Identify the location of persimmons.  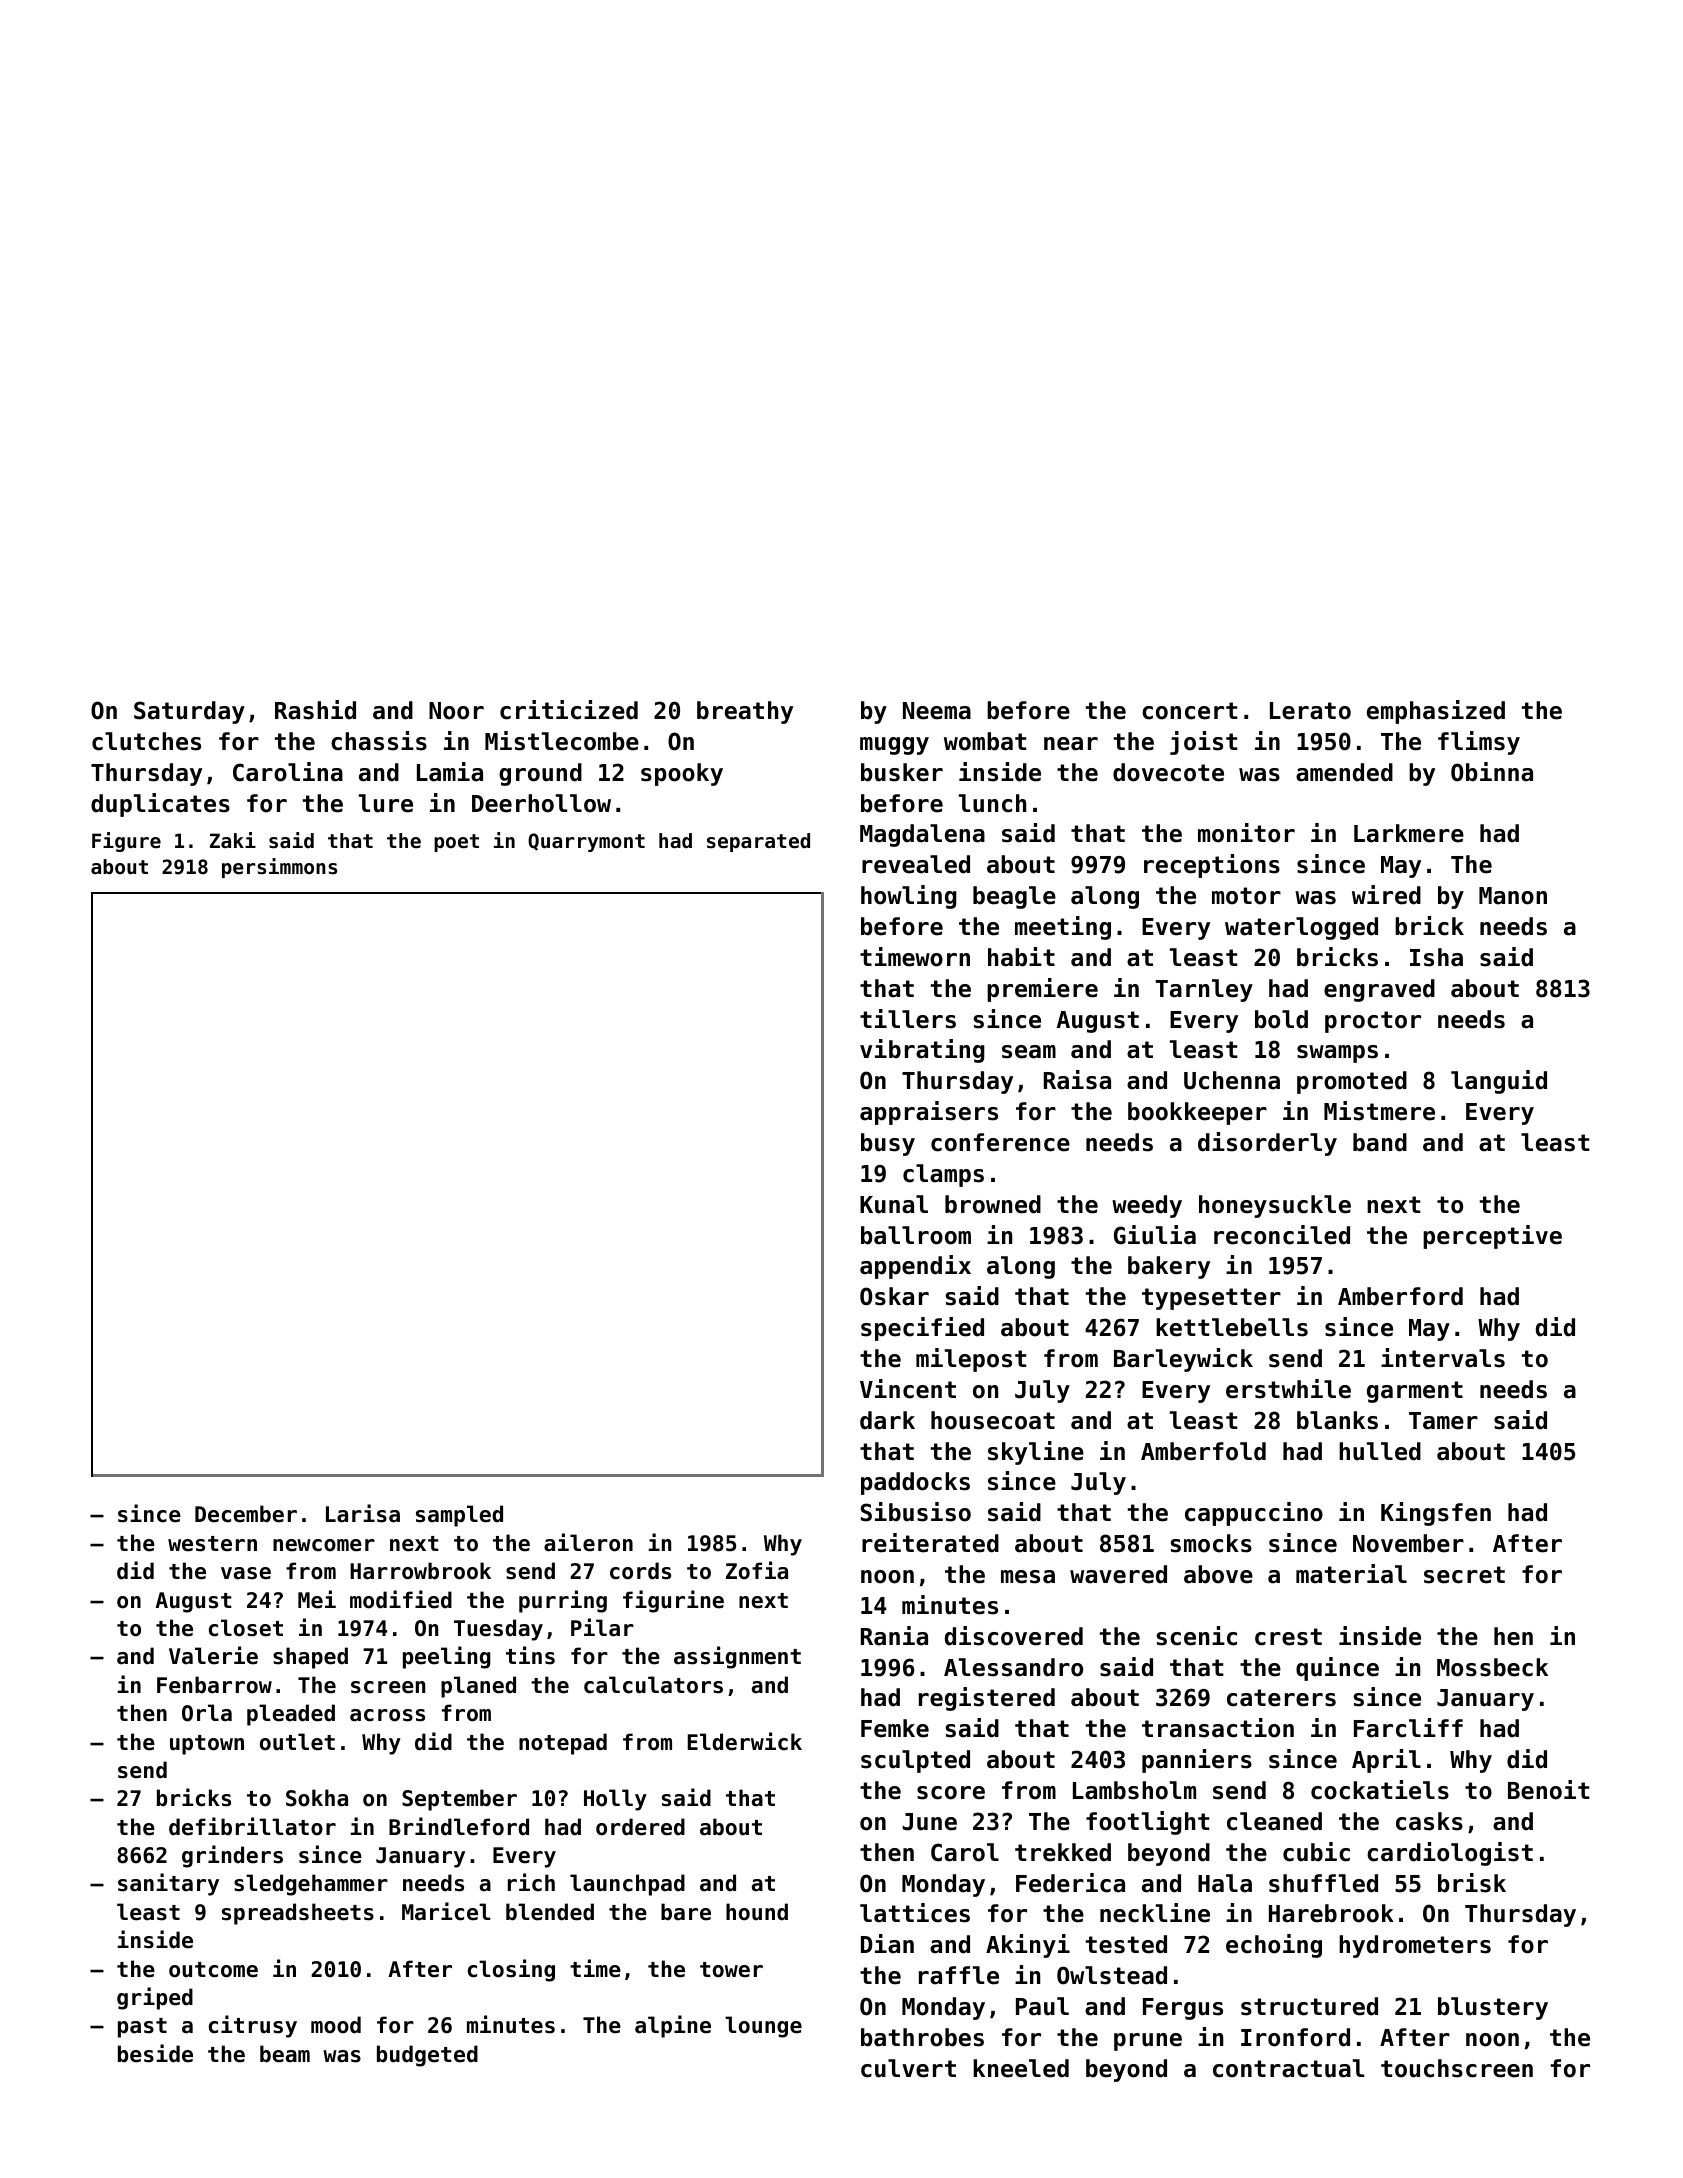
(279, 868).
